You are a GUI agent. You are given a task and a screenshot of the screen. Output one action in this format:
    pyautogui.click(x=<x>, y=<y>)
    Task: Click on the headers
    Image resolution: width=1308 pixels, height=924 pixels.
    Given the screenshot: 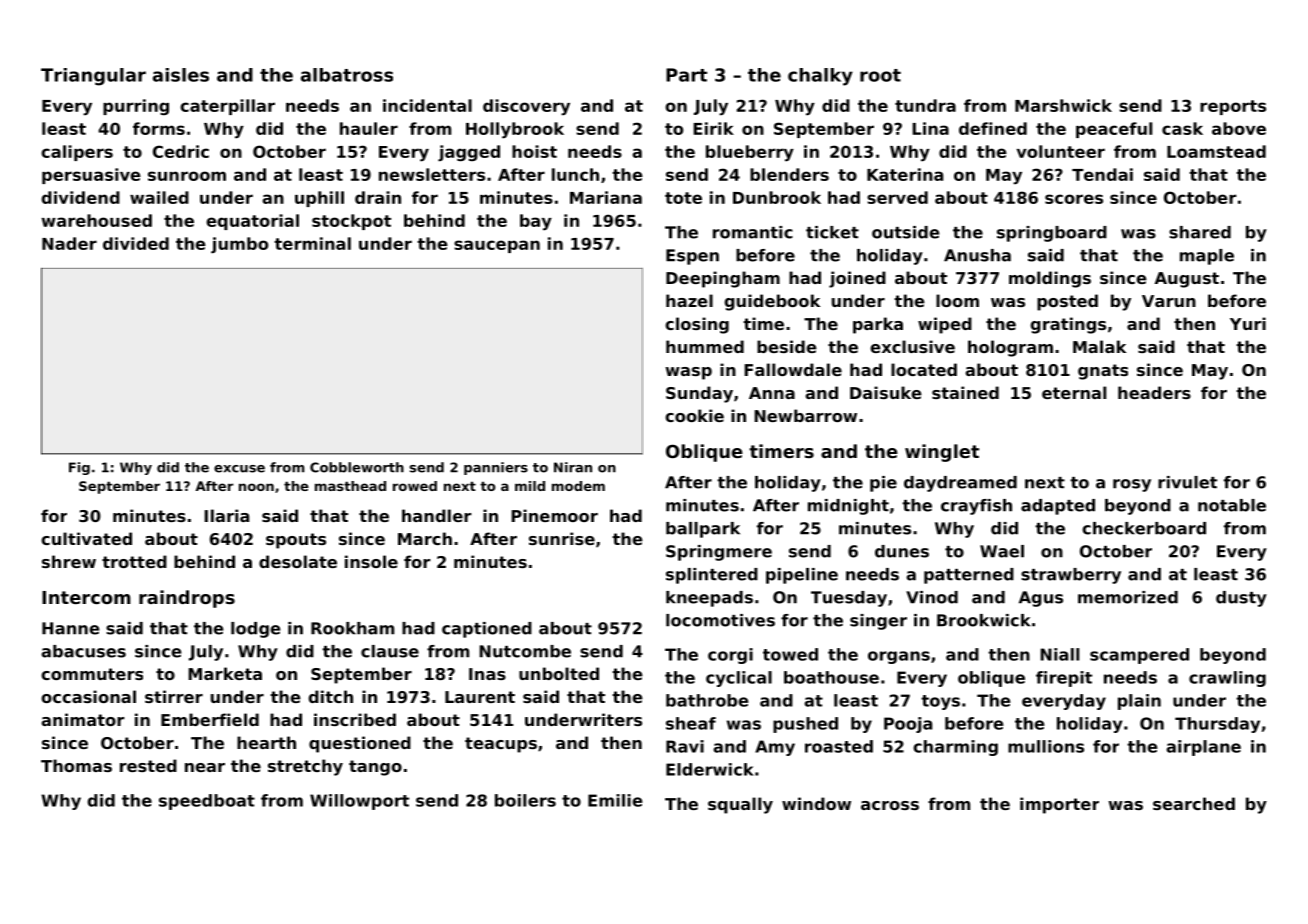 What is the action you would take?
    pyautogui.click(x=1154, y=392)
